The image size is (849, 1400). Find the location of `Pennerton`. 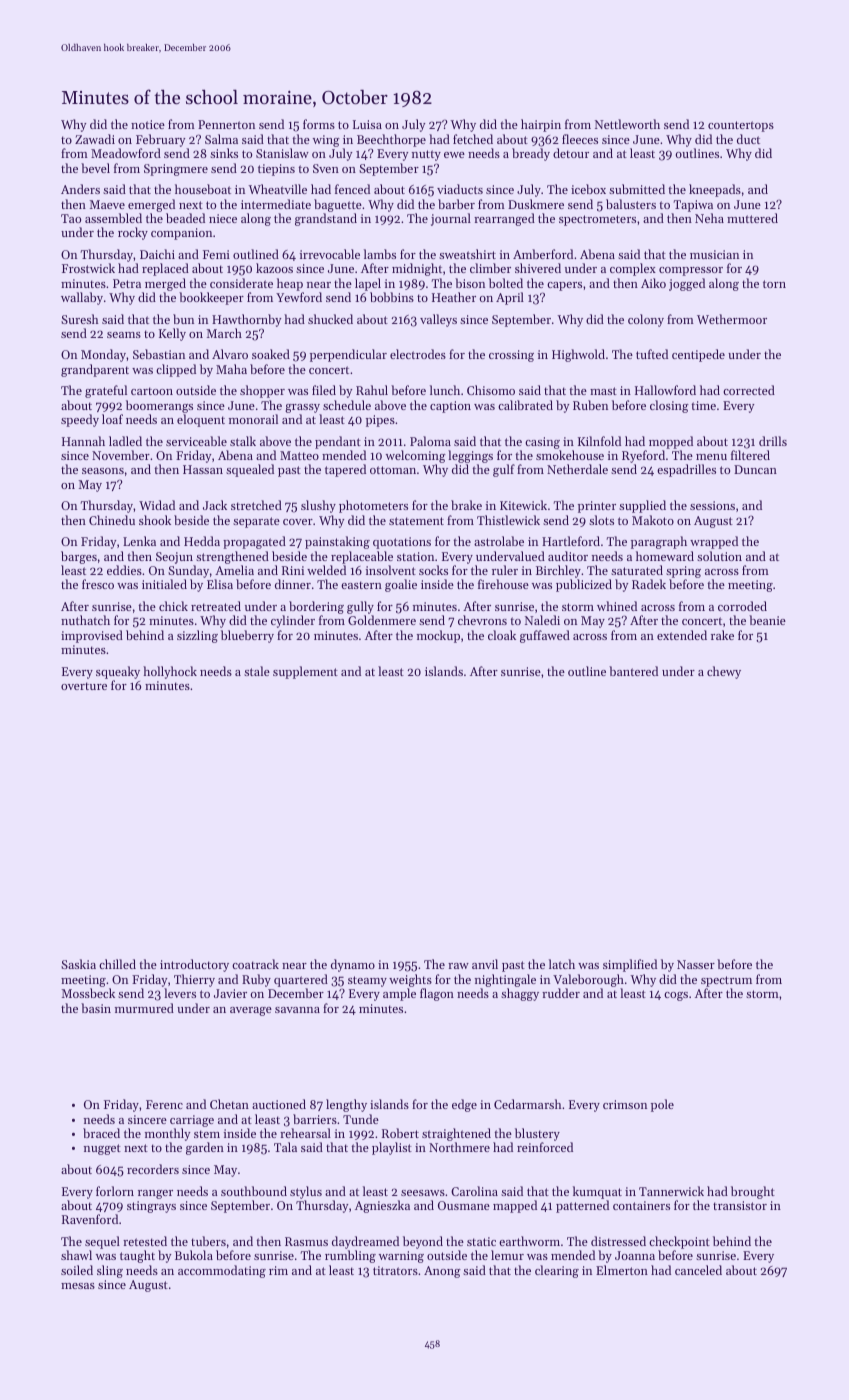

Pennerton is located at coordinates (226, 124).
